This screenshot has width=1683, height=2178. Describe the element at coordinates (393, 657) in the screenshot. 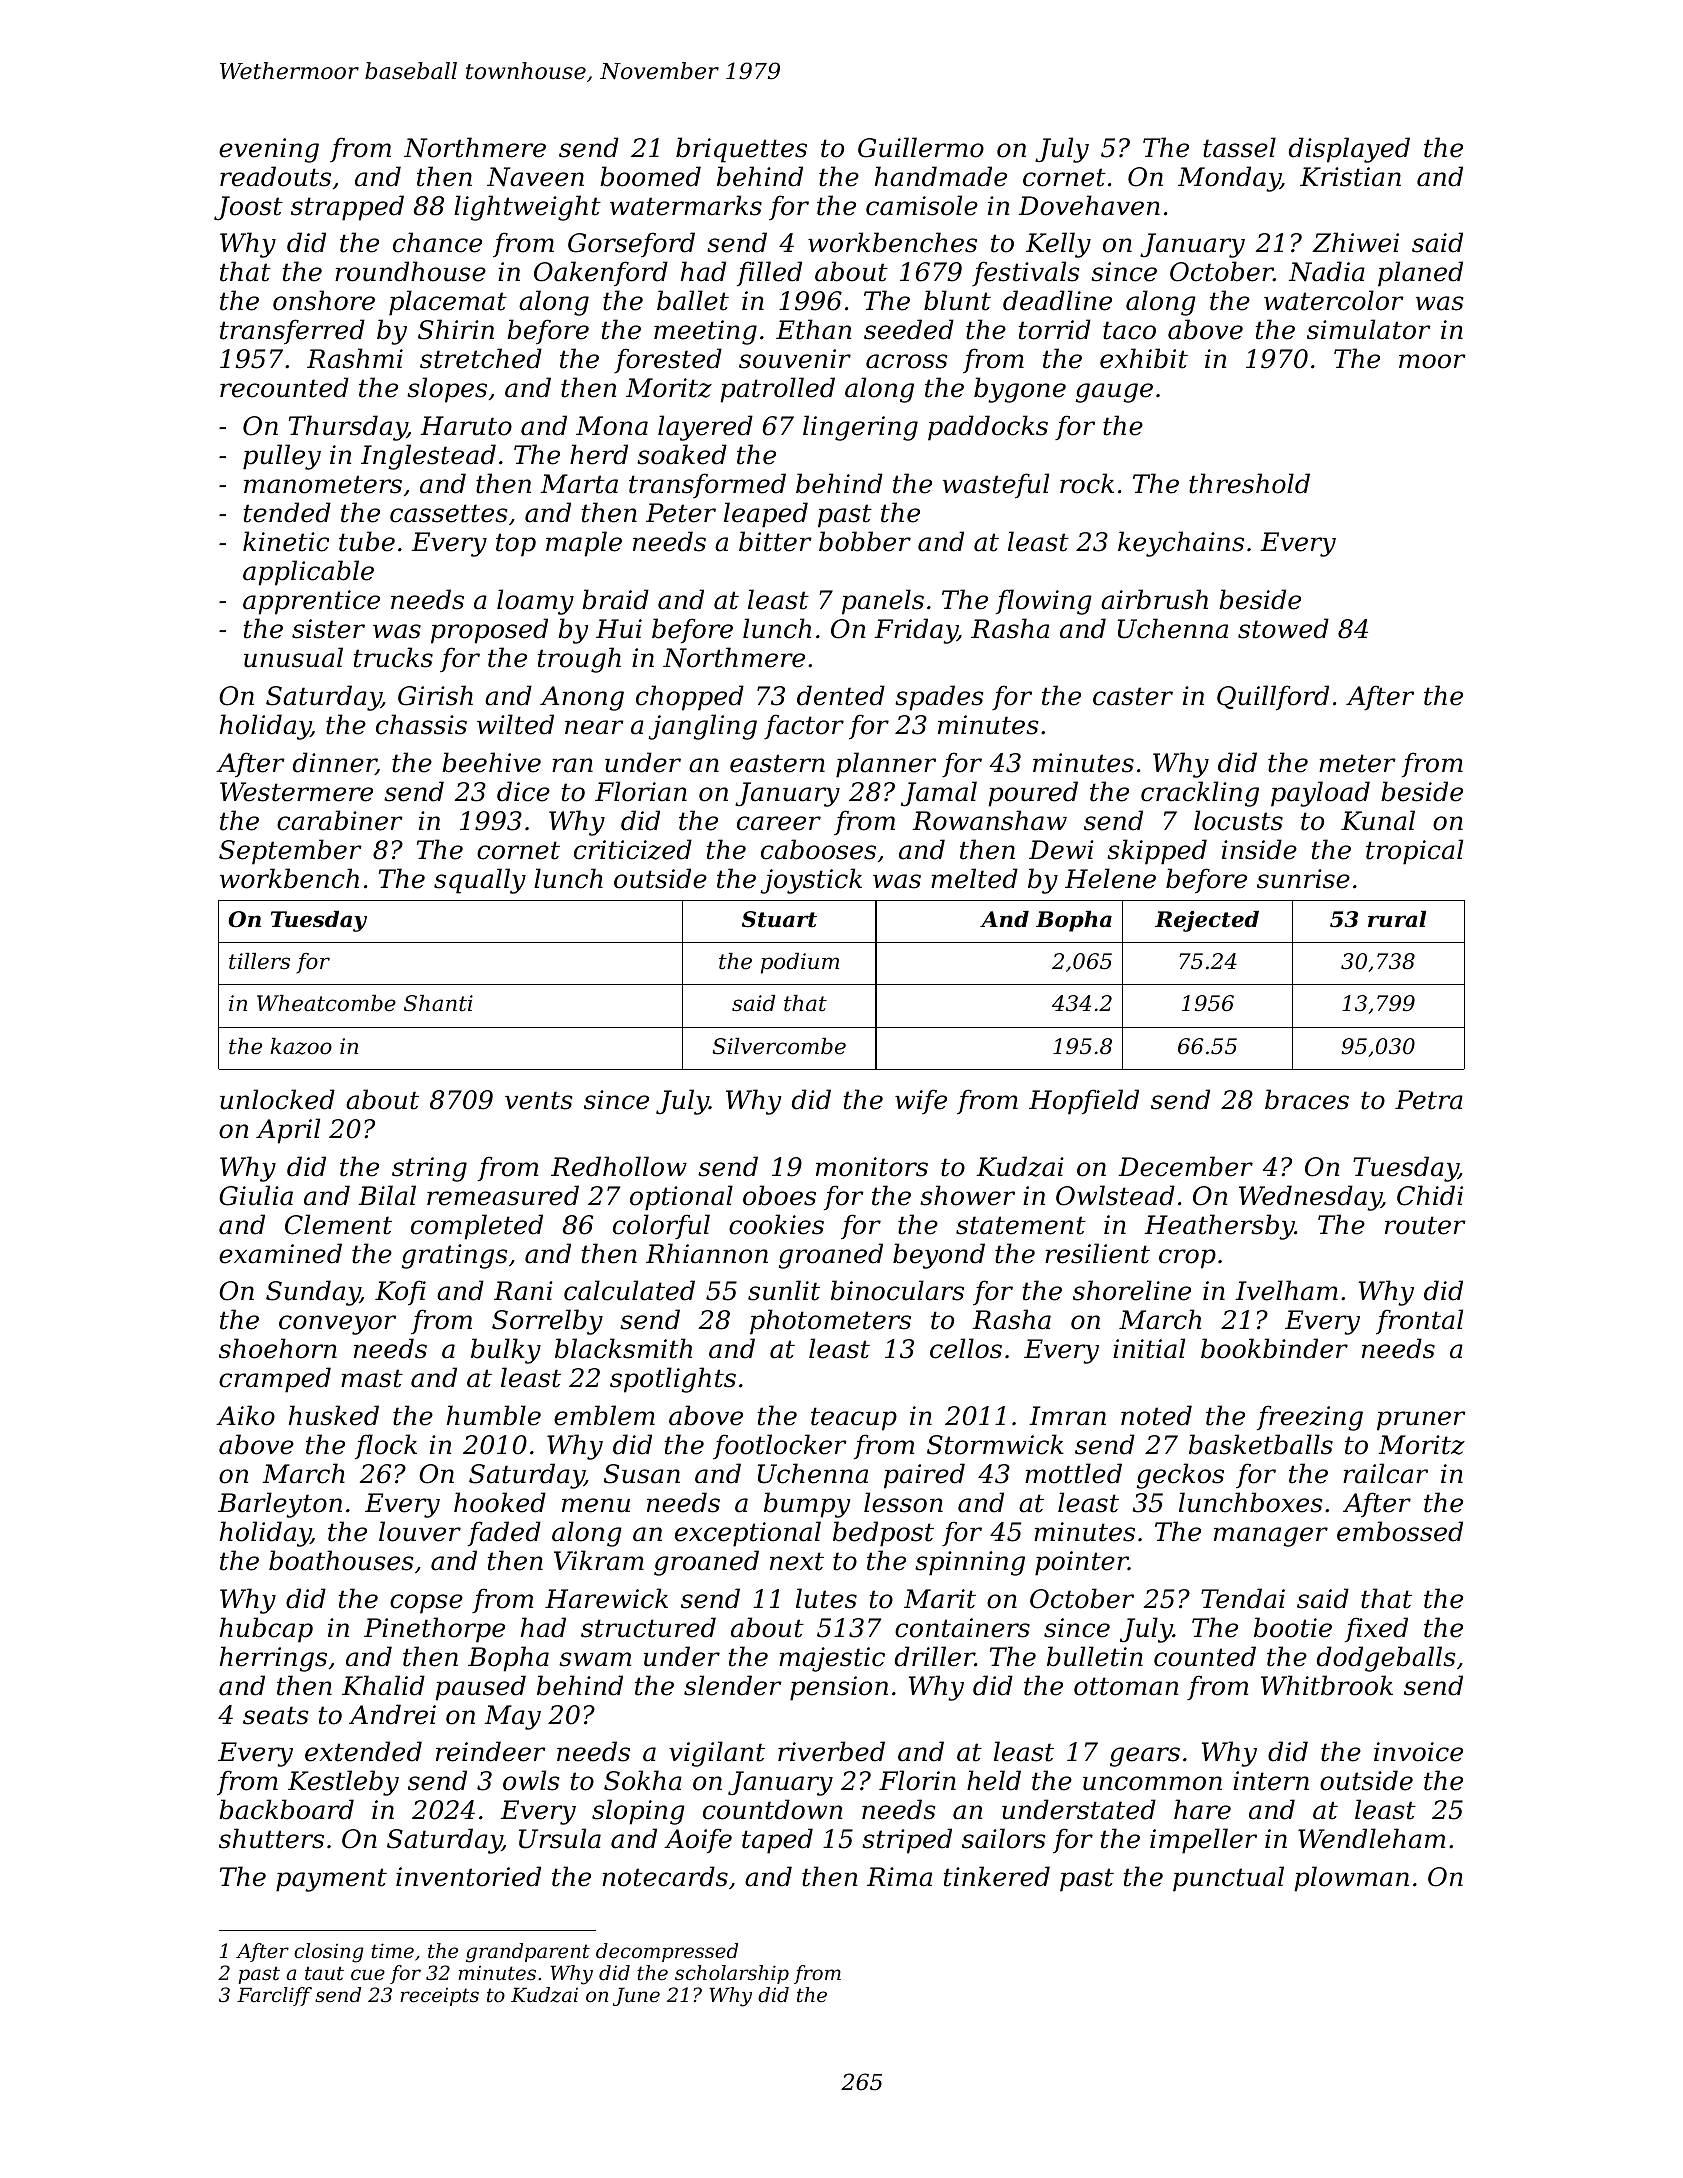

I see `trucks` at that location.
